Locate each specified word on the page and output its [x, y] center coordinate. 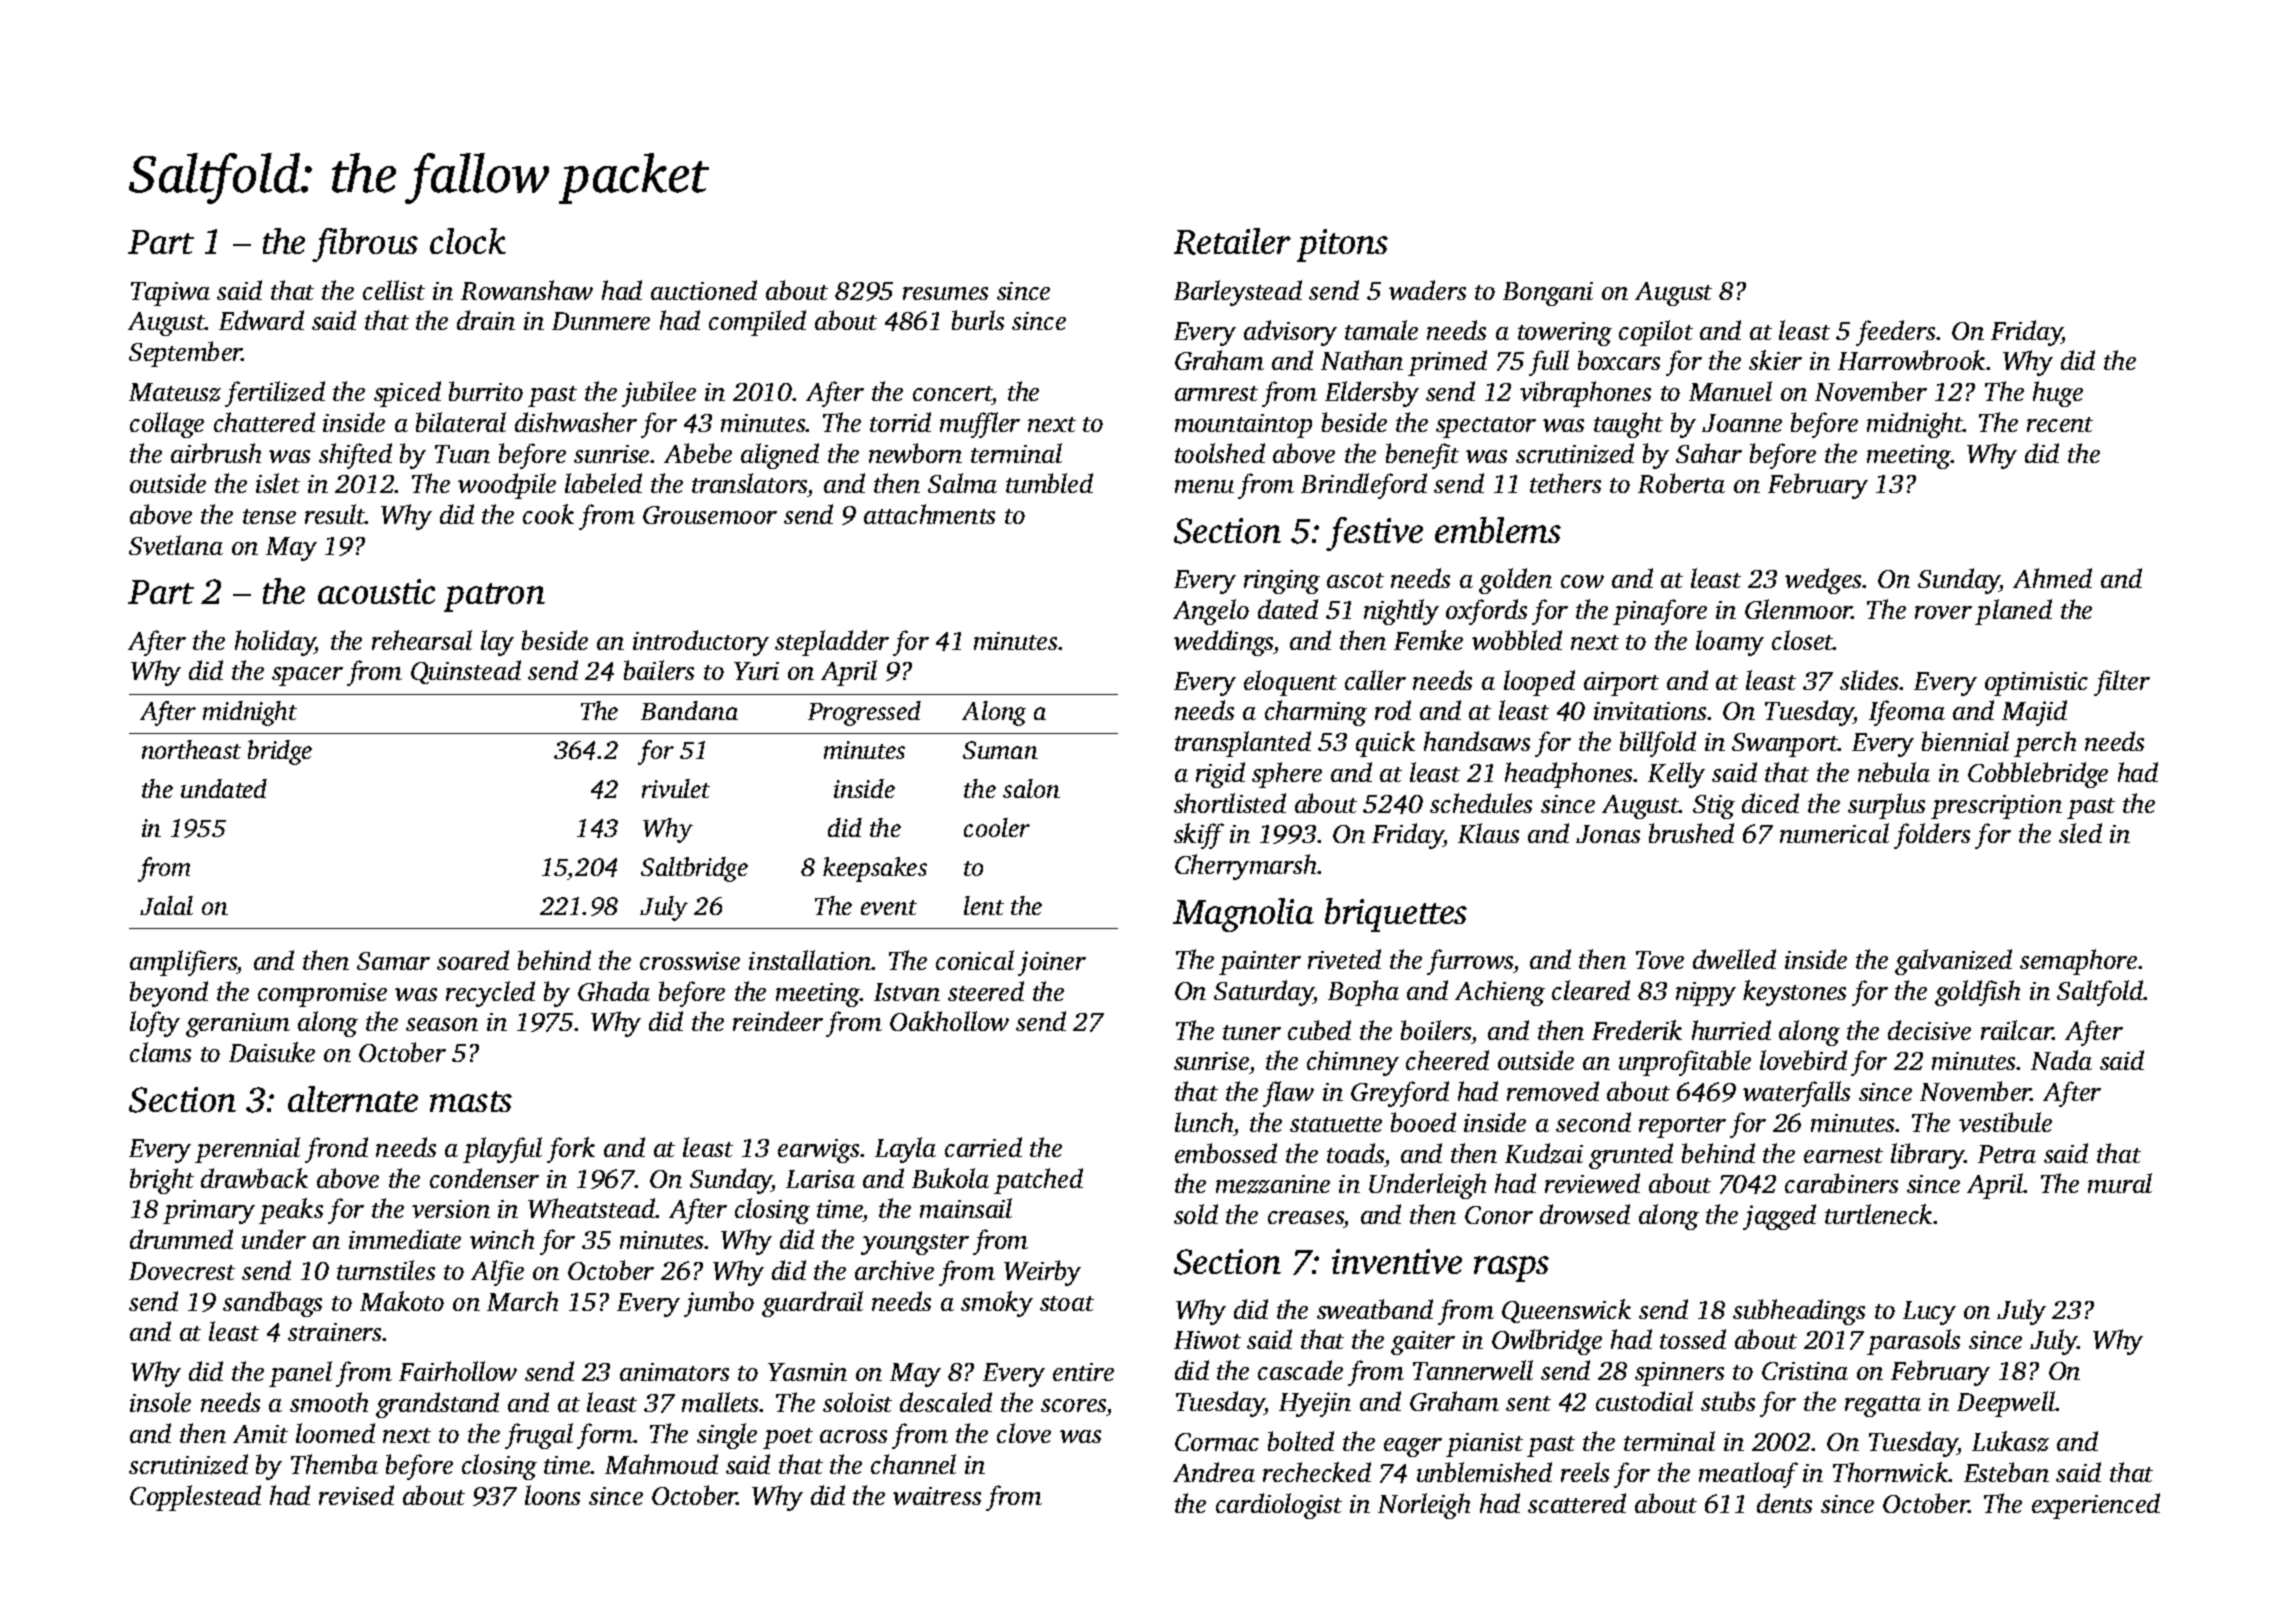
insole [160, 1402]
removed [1553, 1091]
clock [468, 241]
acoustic [376, 591]
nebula [1894, 772]
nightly [1401, 612]
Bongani [1548, 294]
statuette [1336, 1124]
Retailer [1232, 241]
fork [571, 1150]
